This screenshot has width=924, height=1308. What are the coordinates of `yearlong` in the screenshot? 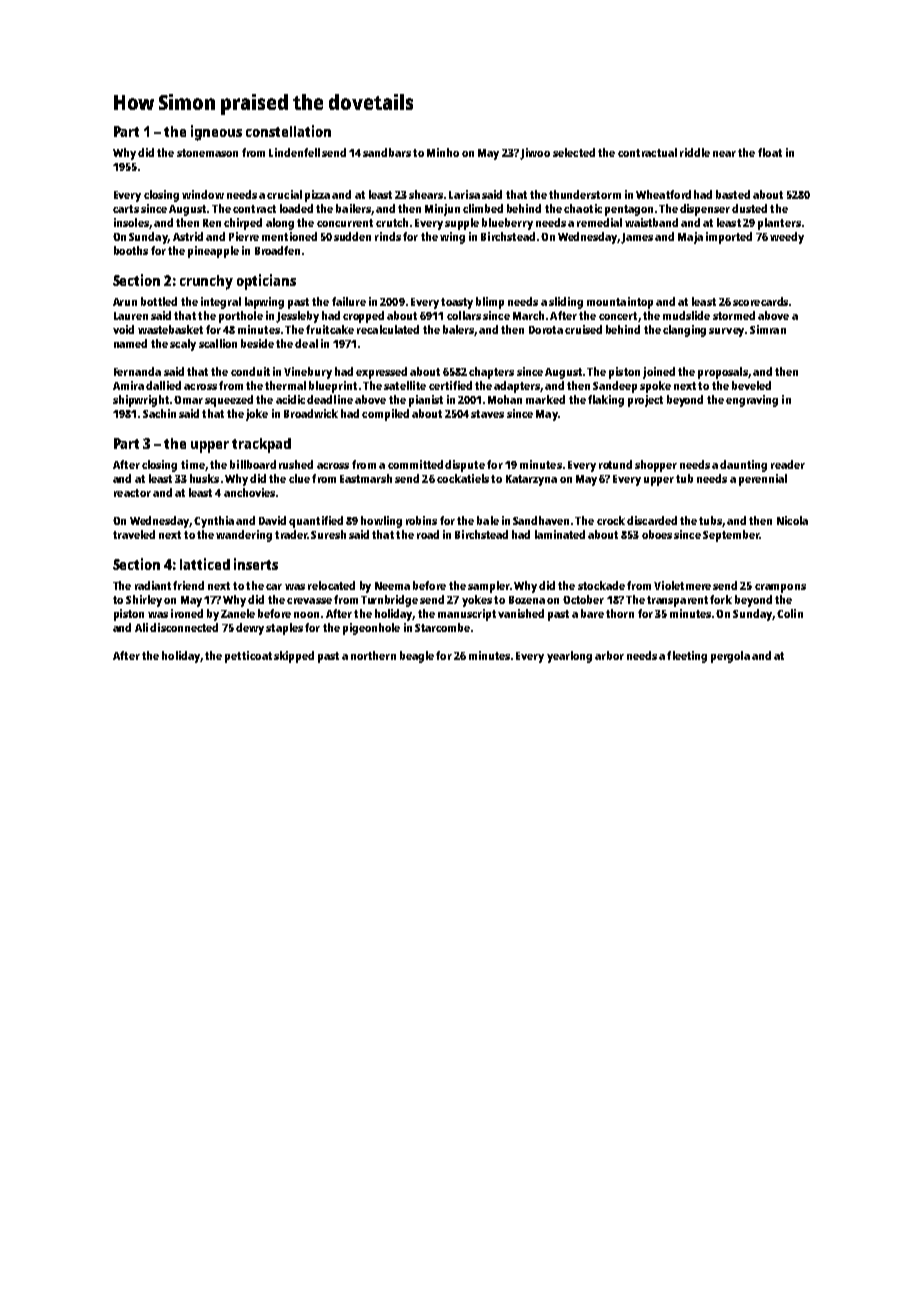 It's located at (569, 657).
